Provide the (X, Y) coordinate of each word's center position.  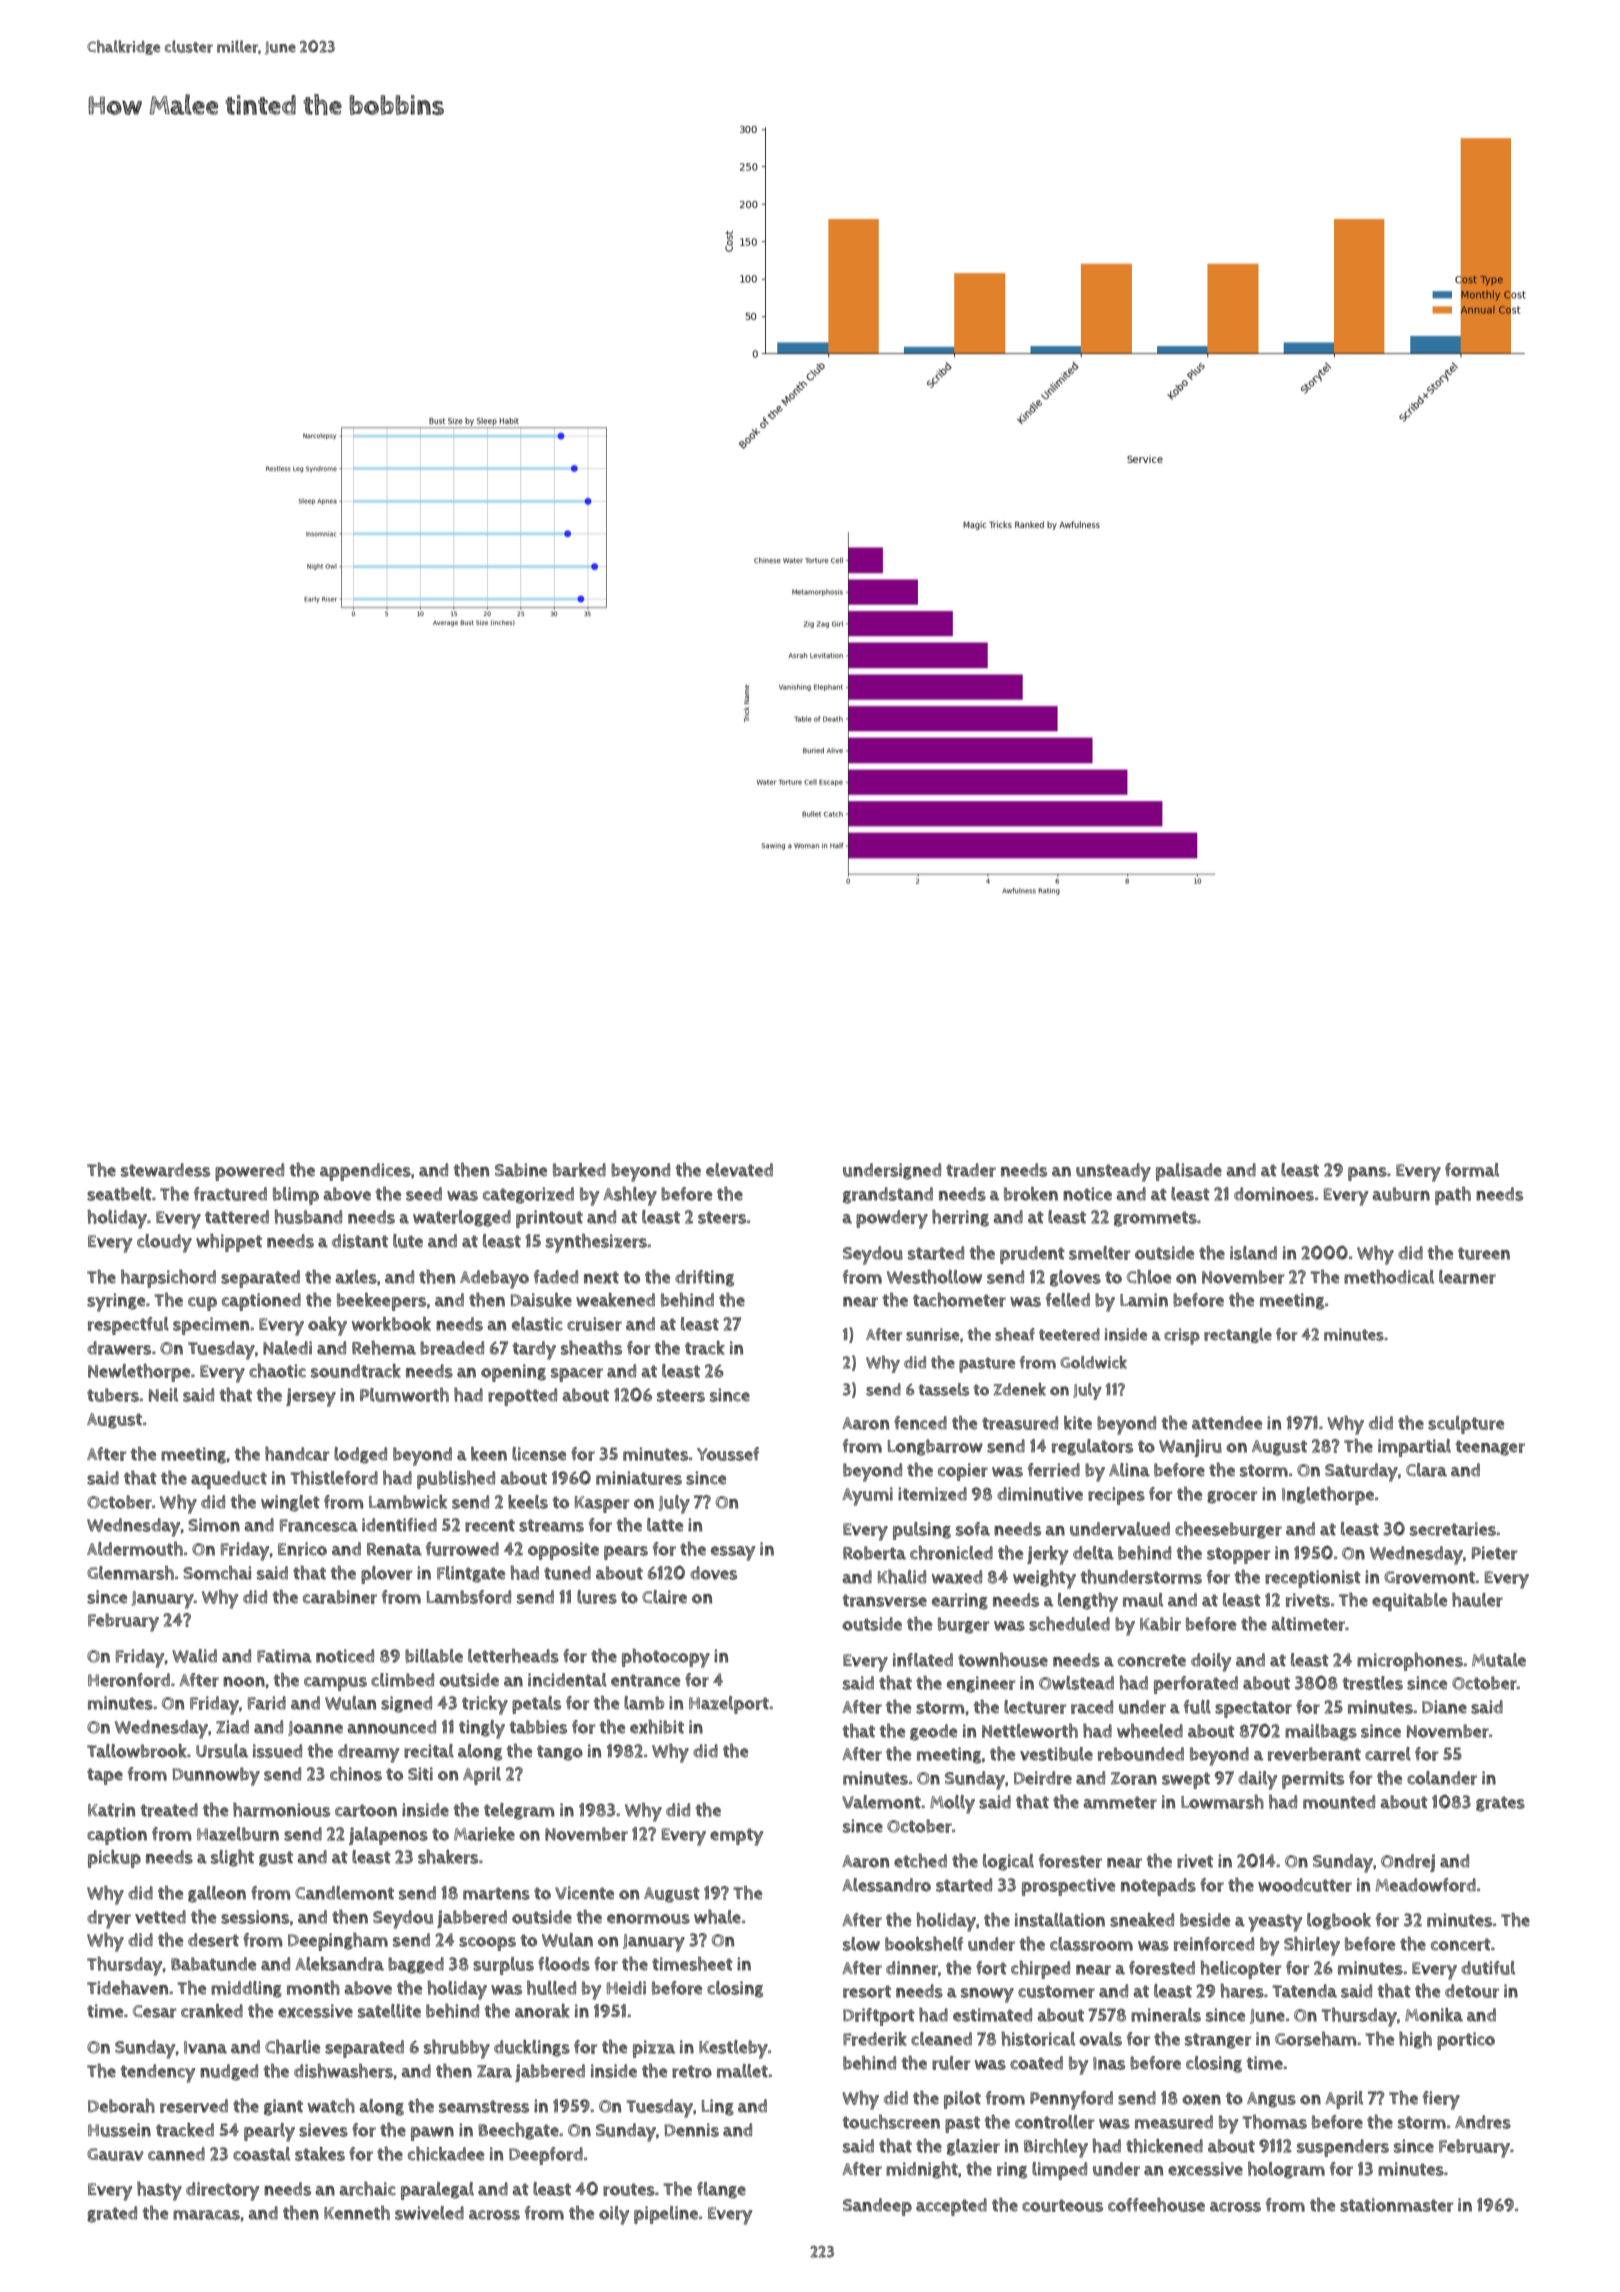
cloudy (164, 1243)
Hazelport (729, 1705)
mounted (1339, 1802)
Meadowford (1426, 1885)
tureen (1484, 1253)
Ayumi (867, 1496)
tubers (113, 1395)
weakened (615, 1300)
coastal (261, 2154)
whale (717, 1917)
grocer (1232, 1497)
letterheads (513, 1656)
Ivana (205, 2047)
